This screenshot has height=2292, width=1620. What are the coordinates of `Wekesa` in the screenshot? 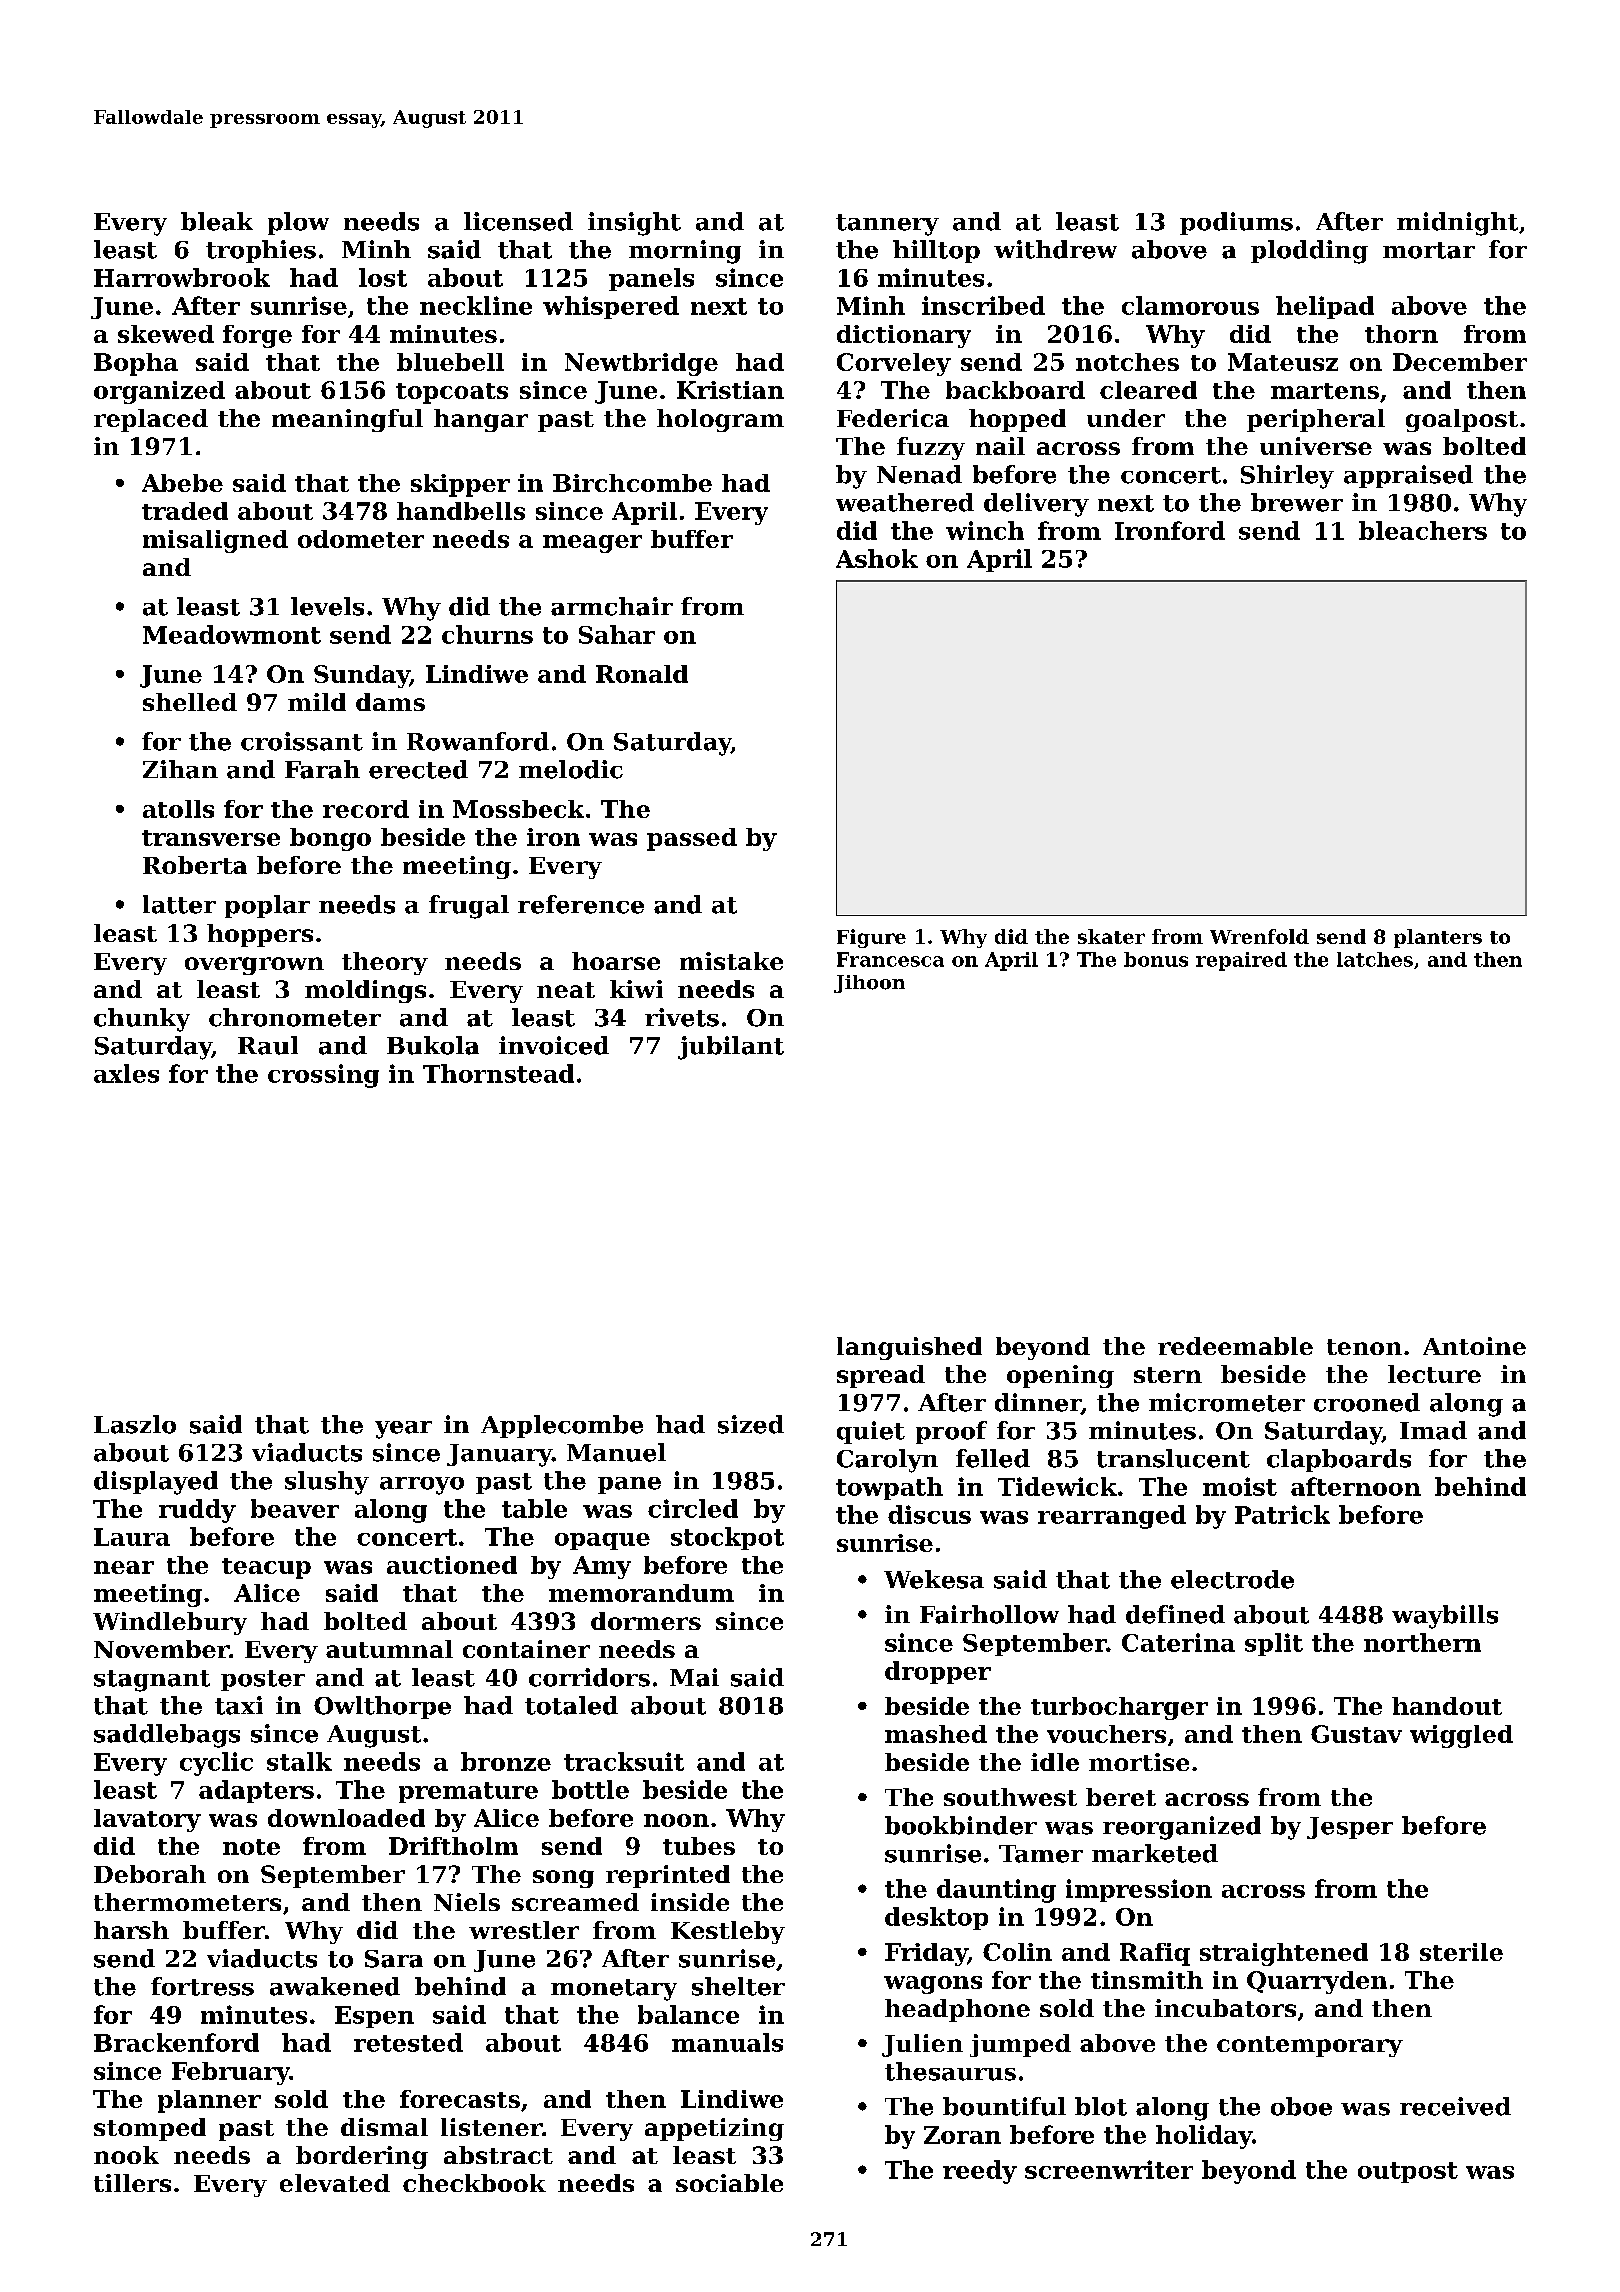 It's located at (934, 1579).
